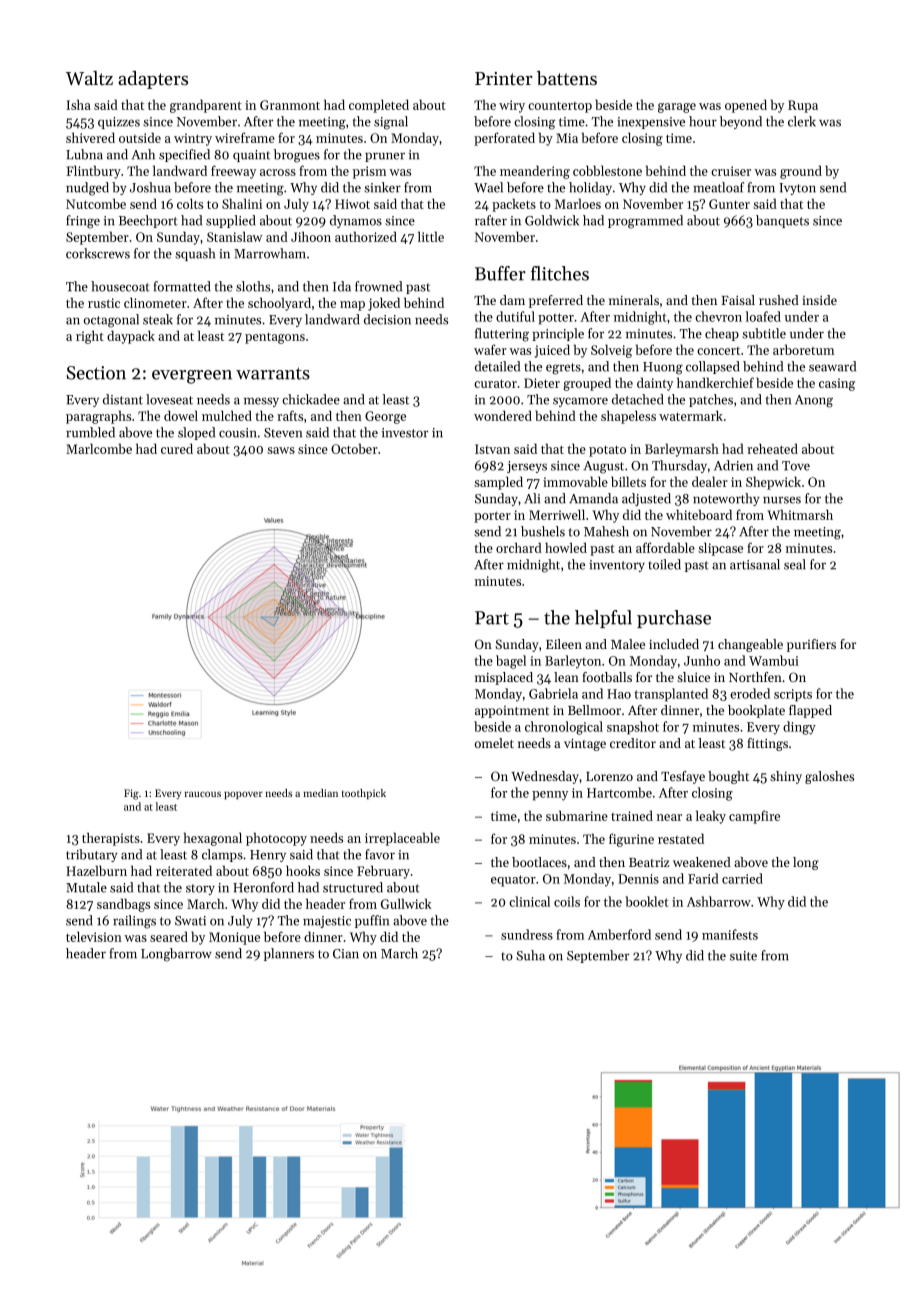 The width and height of the screenshot is (924, 1308). Describe the element at coordinates (263, 887) in the screenshot. I see `Heronford` at that location.
